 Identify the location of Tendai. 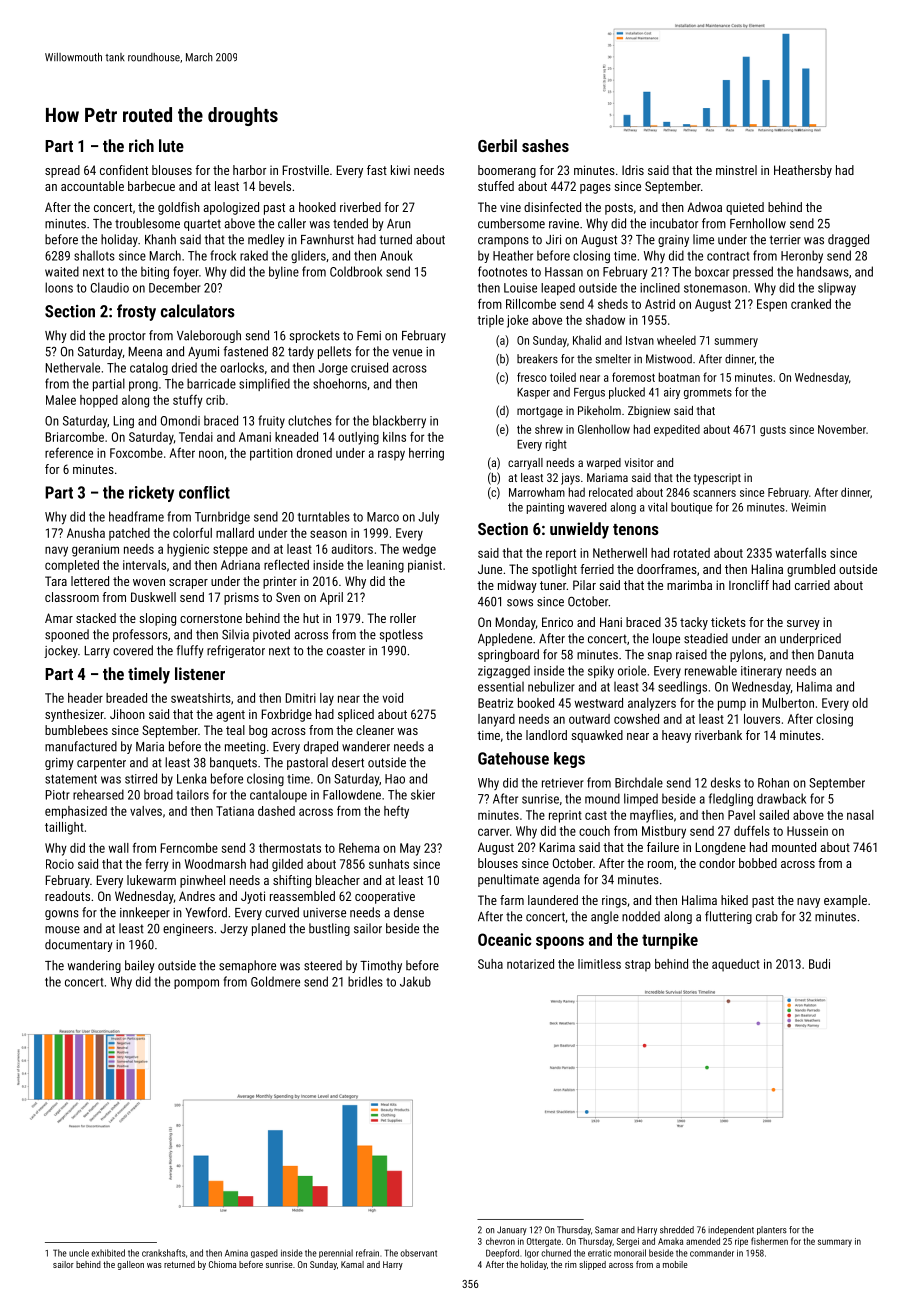
(196, 437).
